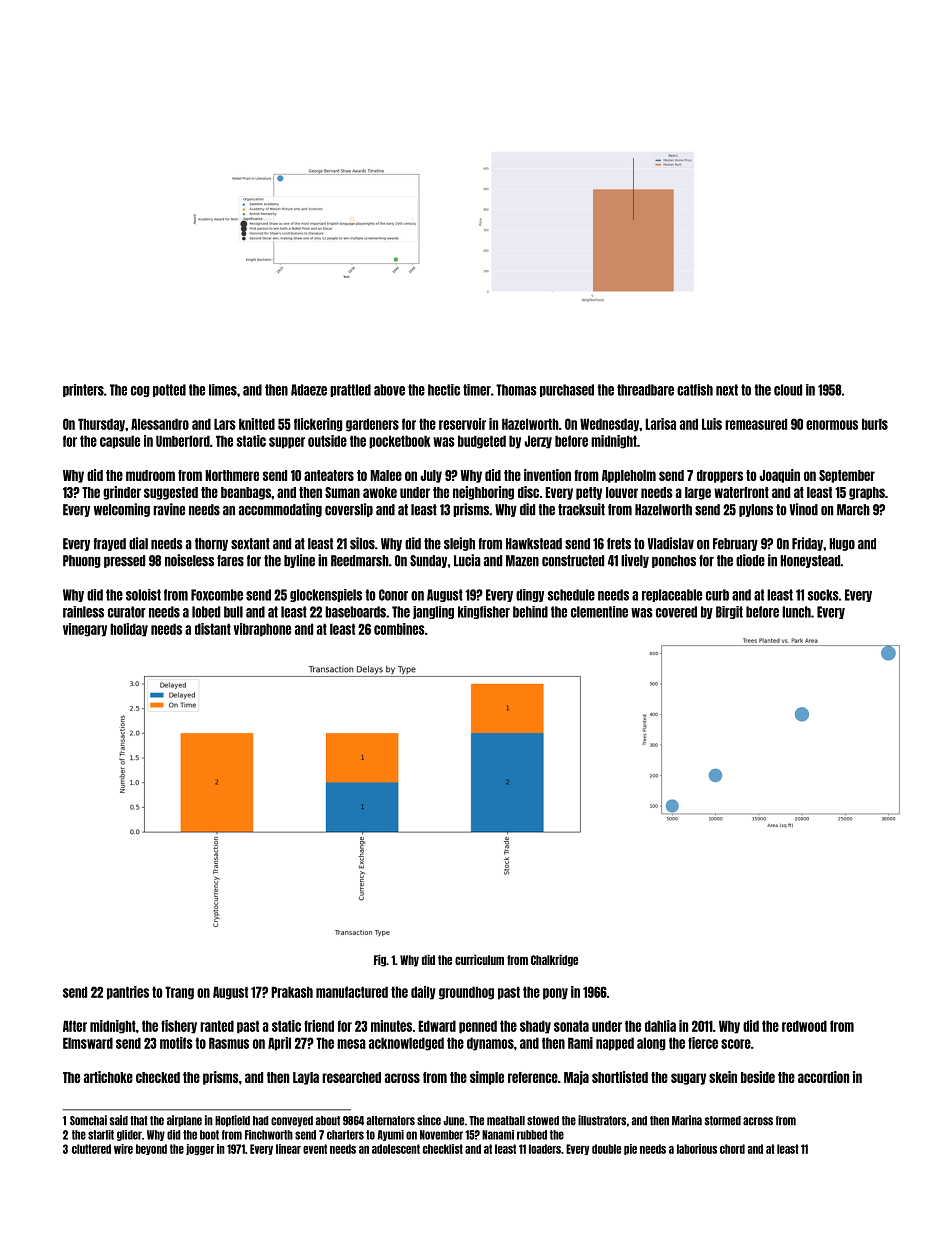 Image resolution: width=952 pixels, height=1233 pixels. Describe the element at coordinates (545, 1149) in the screenshot. I see `loaders` at that location.
